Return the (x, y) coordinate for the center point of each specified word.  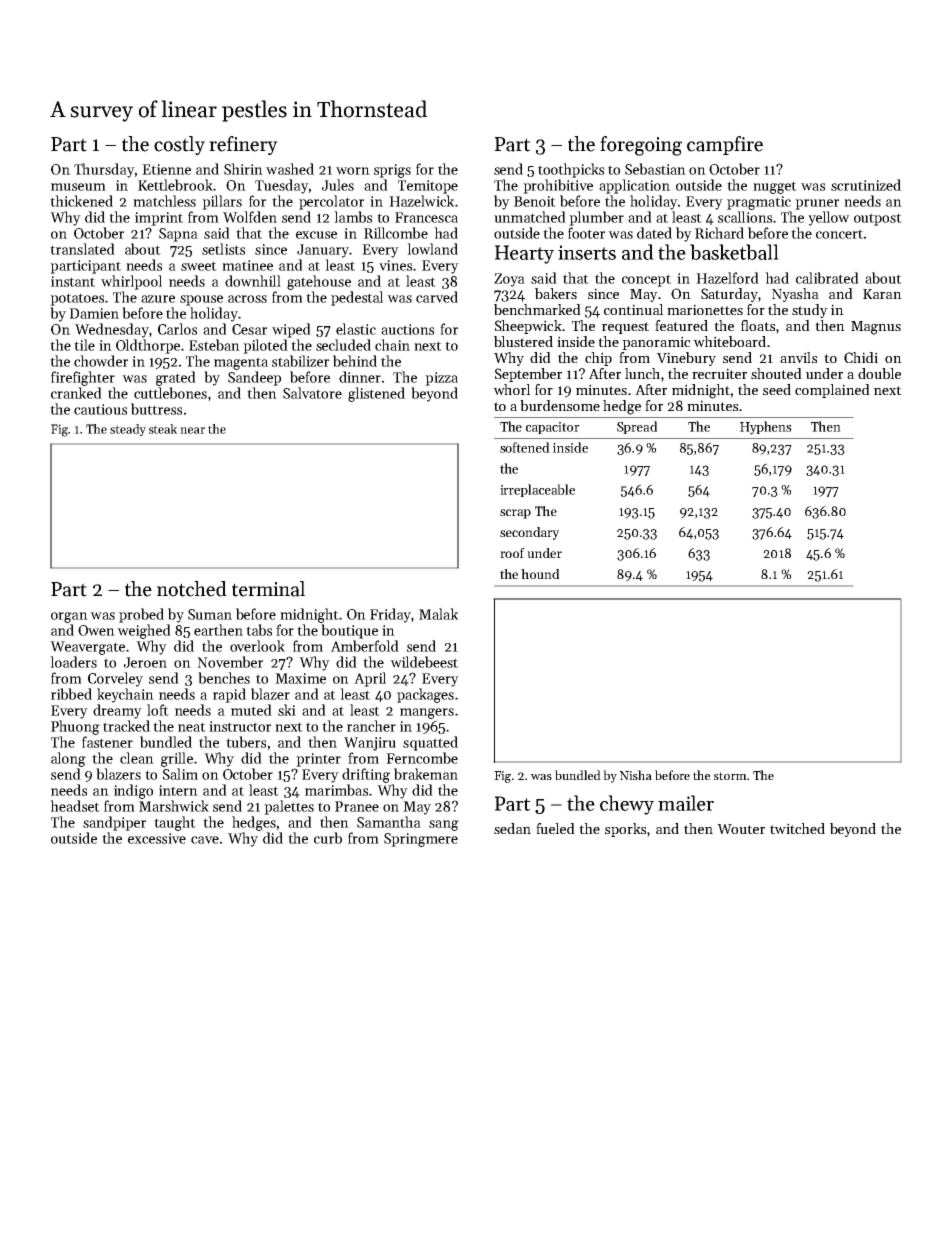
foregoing (641, 146)
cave (205, 840)
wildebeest (424, 662)
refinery (243, 145)
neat (192, 727)
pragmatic (759, 203)
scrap (515, 514)
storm (730, 776)
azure (158, 299)
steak (163, 429)
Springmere (421, 840)
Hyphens (766, 428)
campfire (725, 145)
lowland (432, 249)
